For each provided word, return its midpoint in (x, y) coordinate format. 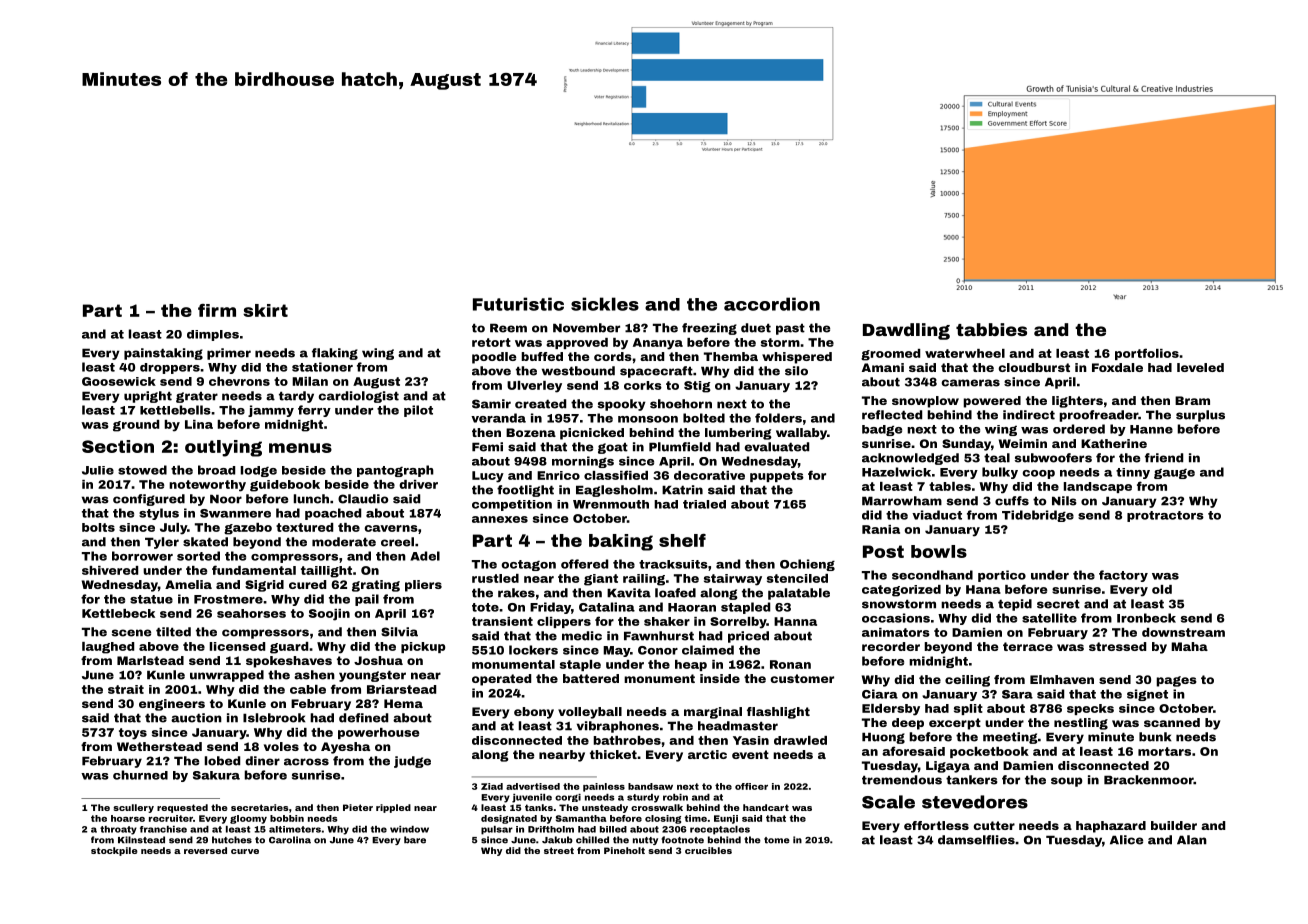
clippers (564, 622)
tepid (1015, 605)
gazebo (248, 529)
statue (151, 599)
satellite (1049, 618)
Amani (883, 367)
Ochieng (807, 565)
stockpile (114, 851)
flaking (335, 354)
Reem (508, 328)
